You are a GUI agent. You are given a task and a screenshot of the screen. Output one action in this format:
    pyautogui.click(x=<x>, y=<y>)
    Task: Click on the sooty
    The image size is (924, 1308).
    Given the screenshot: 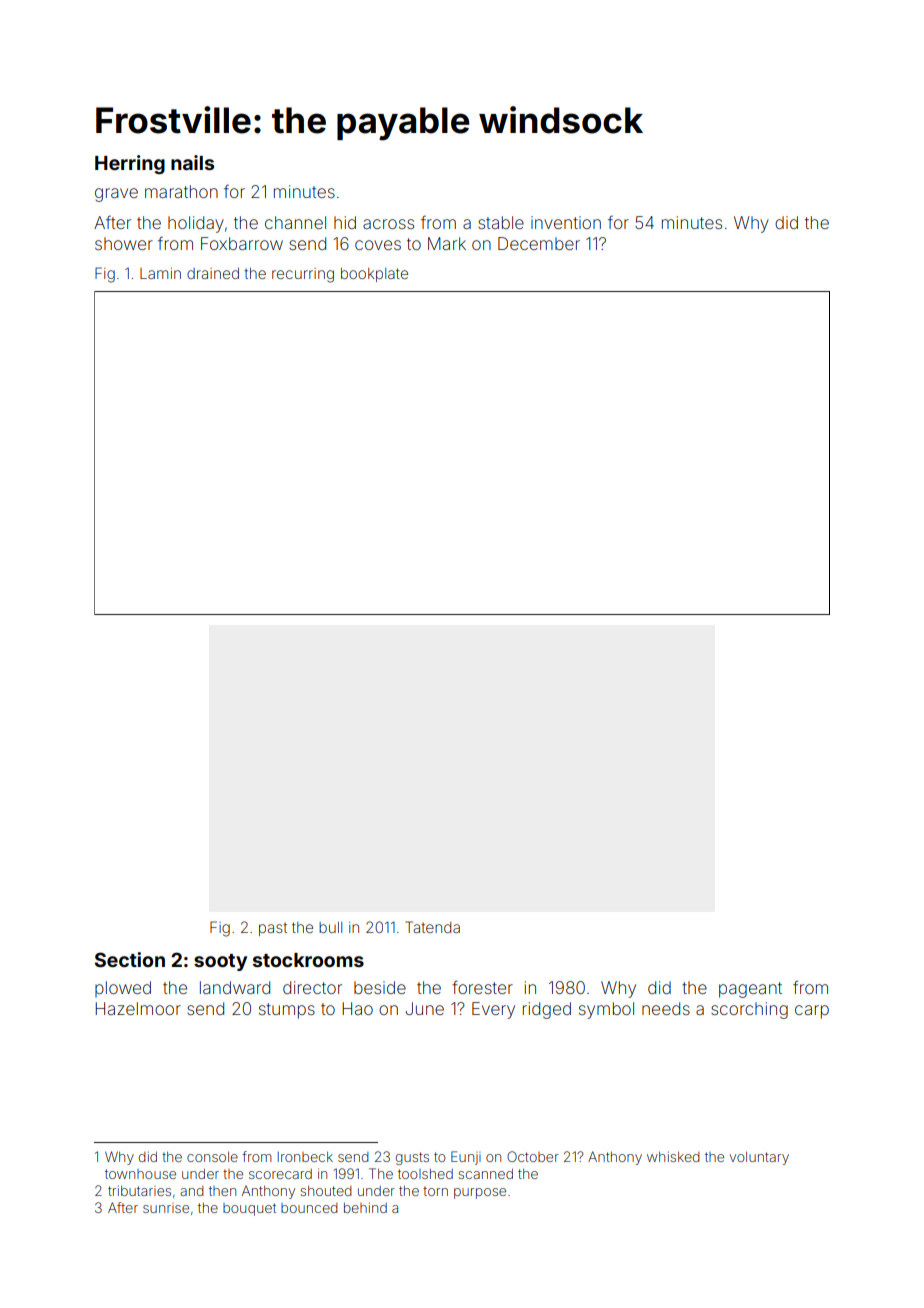 What is the action you would take?
    pyautogui.click(x=220, y=962)
